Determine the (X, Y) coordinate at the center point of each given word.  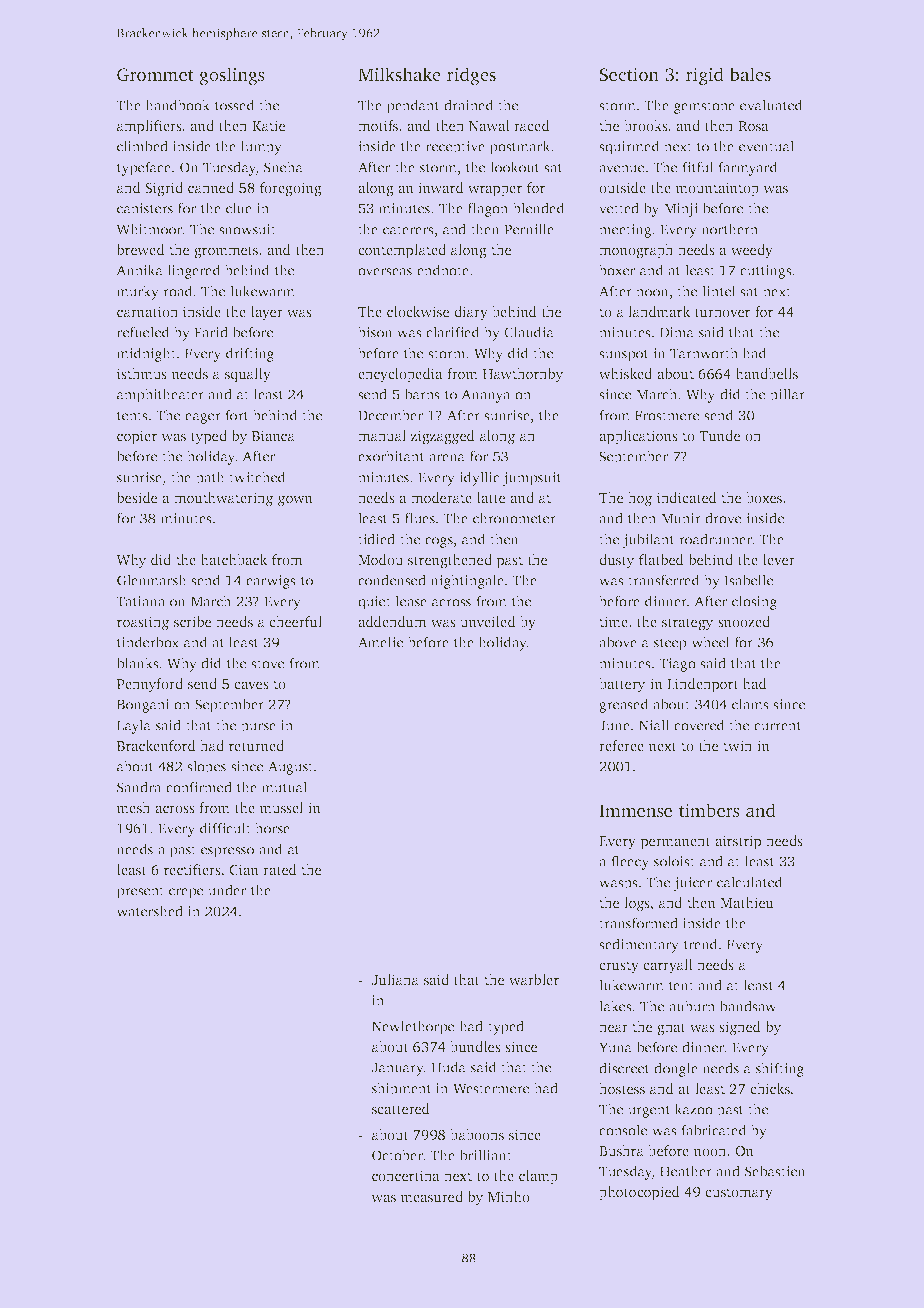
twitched (257, 477)
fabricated (714, 1130)
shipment (402, 1089)
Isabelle (748, 580)
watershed (149, 911)
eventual (766, 146)
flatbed (661, 559)
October (397, 1155)
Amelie (380, 642)
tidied (376, 539)
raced (532, 125)
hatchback (233, 559)
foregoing (291, 189)
